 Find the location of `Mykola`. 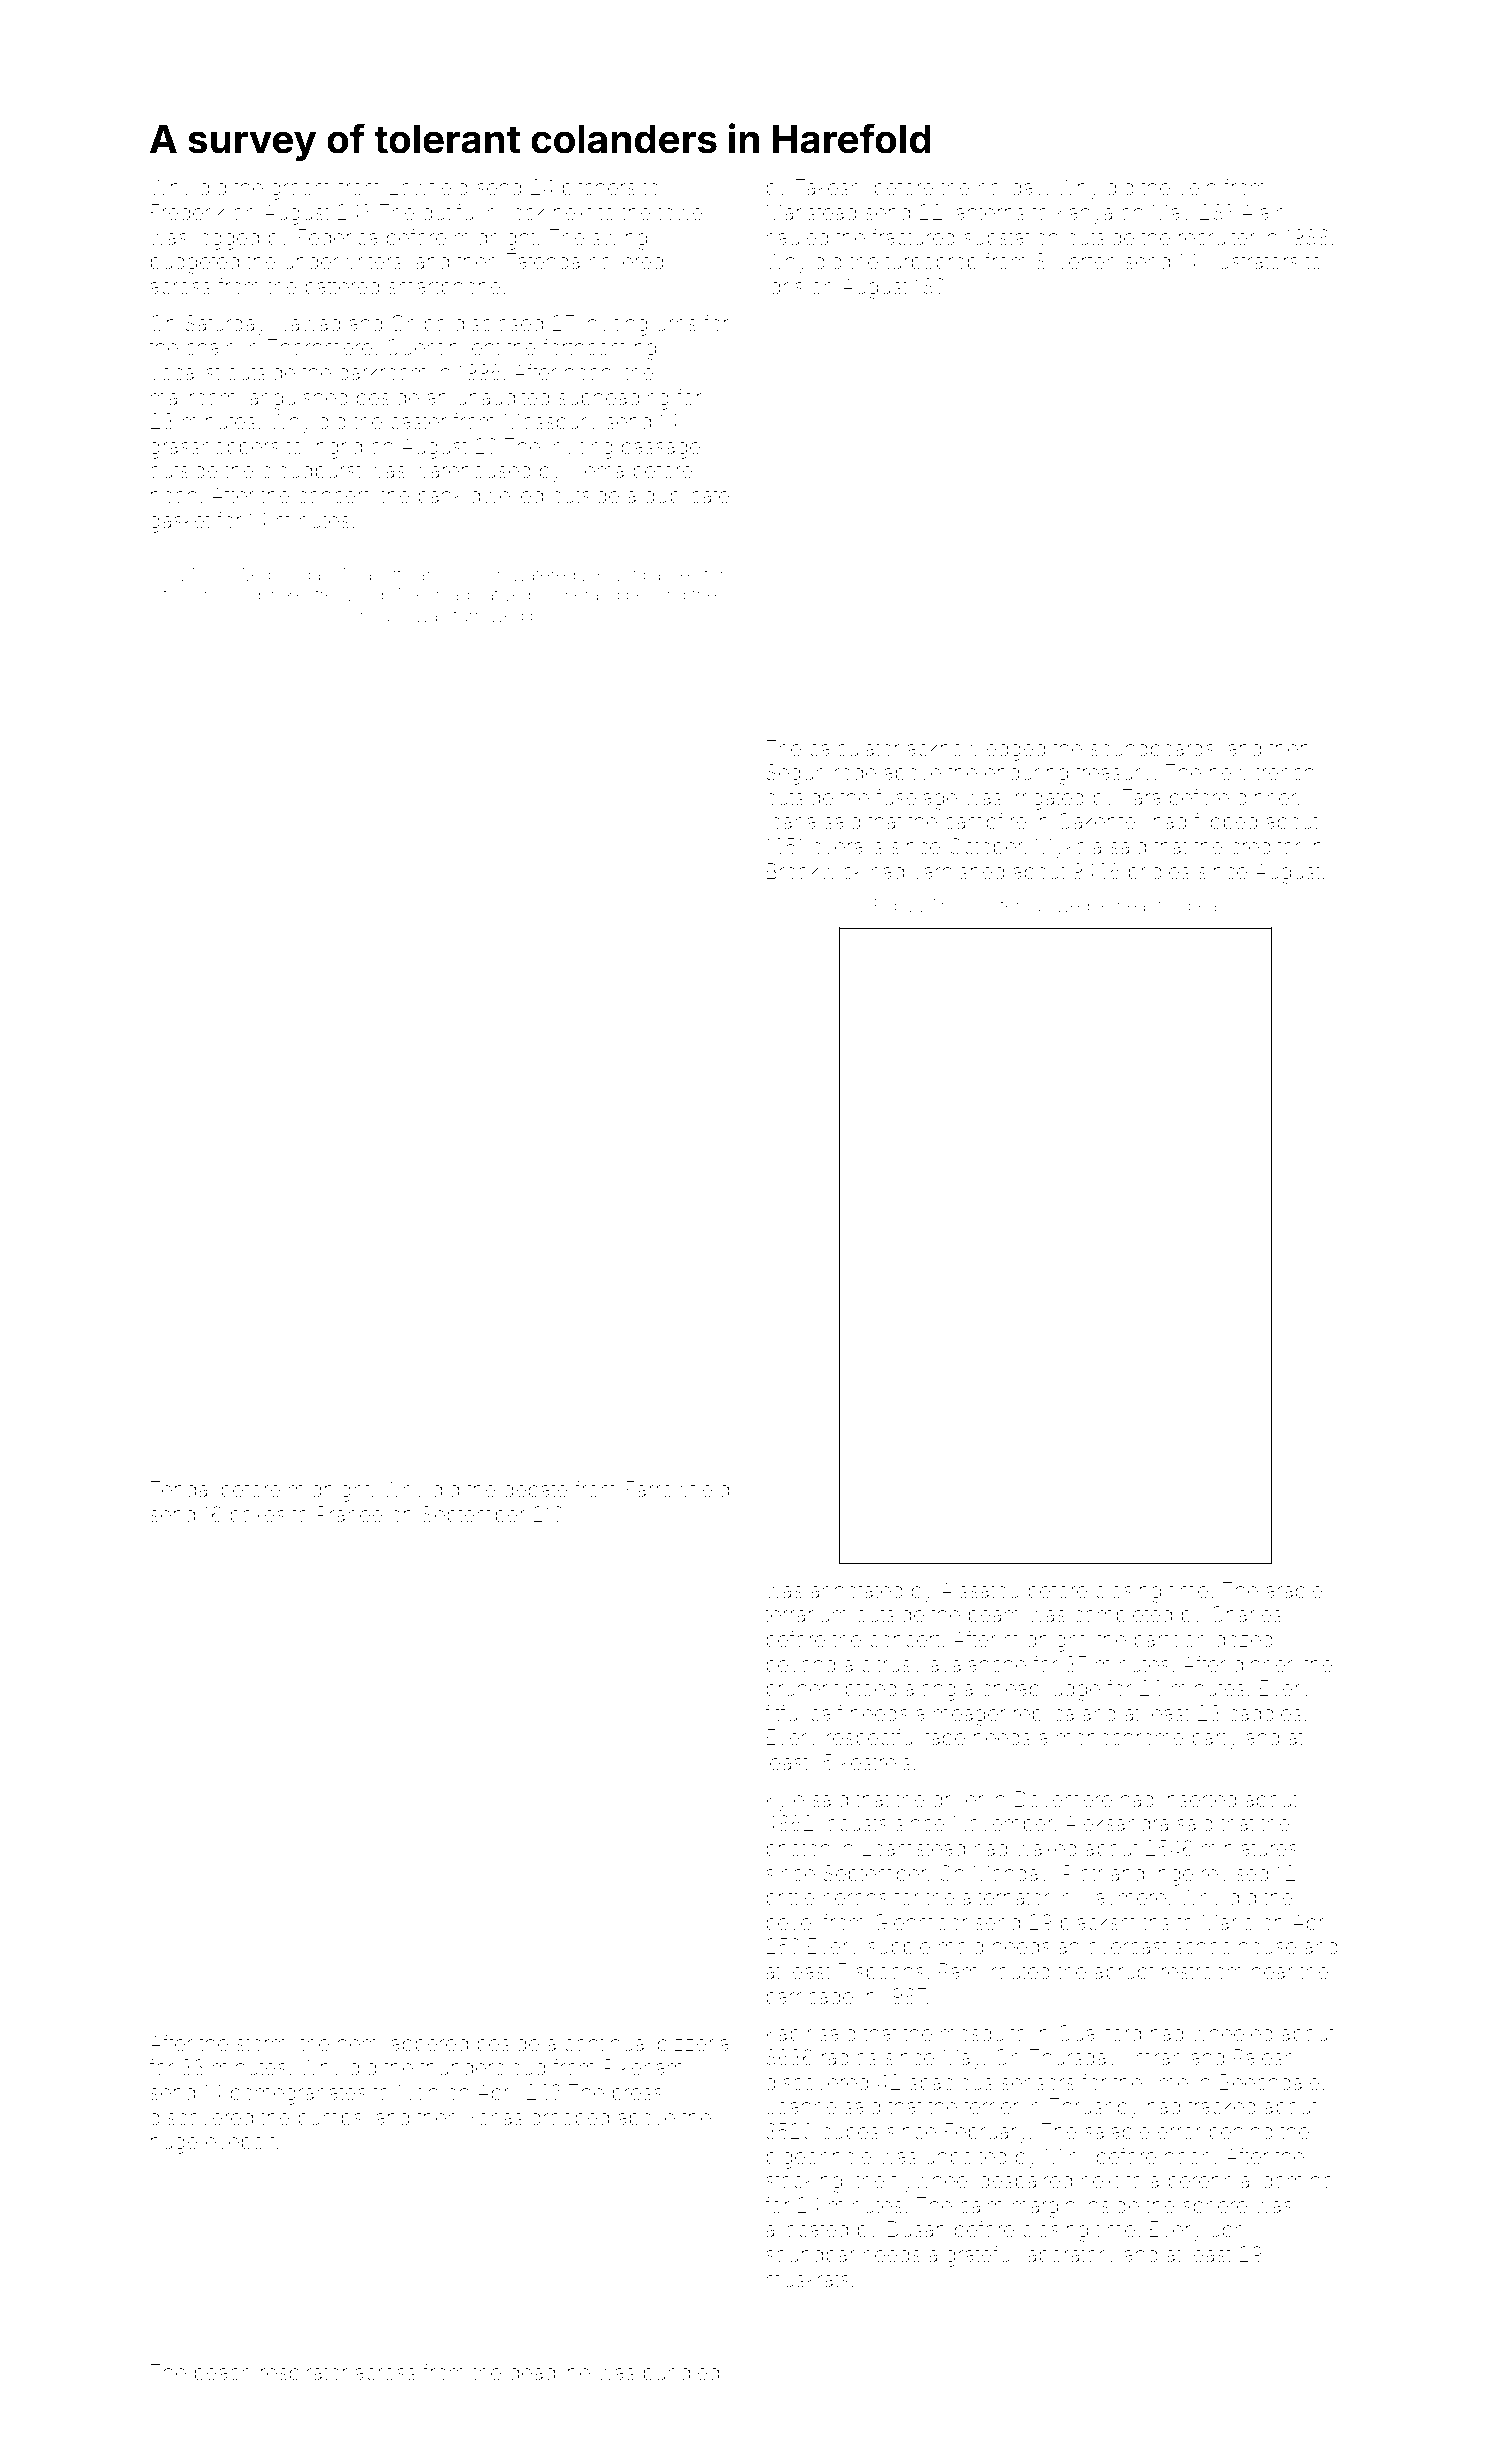

Mykola is located at coordinates (1068, 848).
